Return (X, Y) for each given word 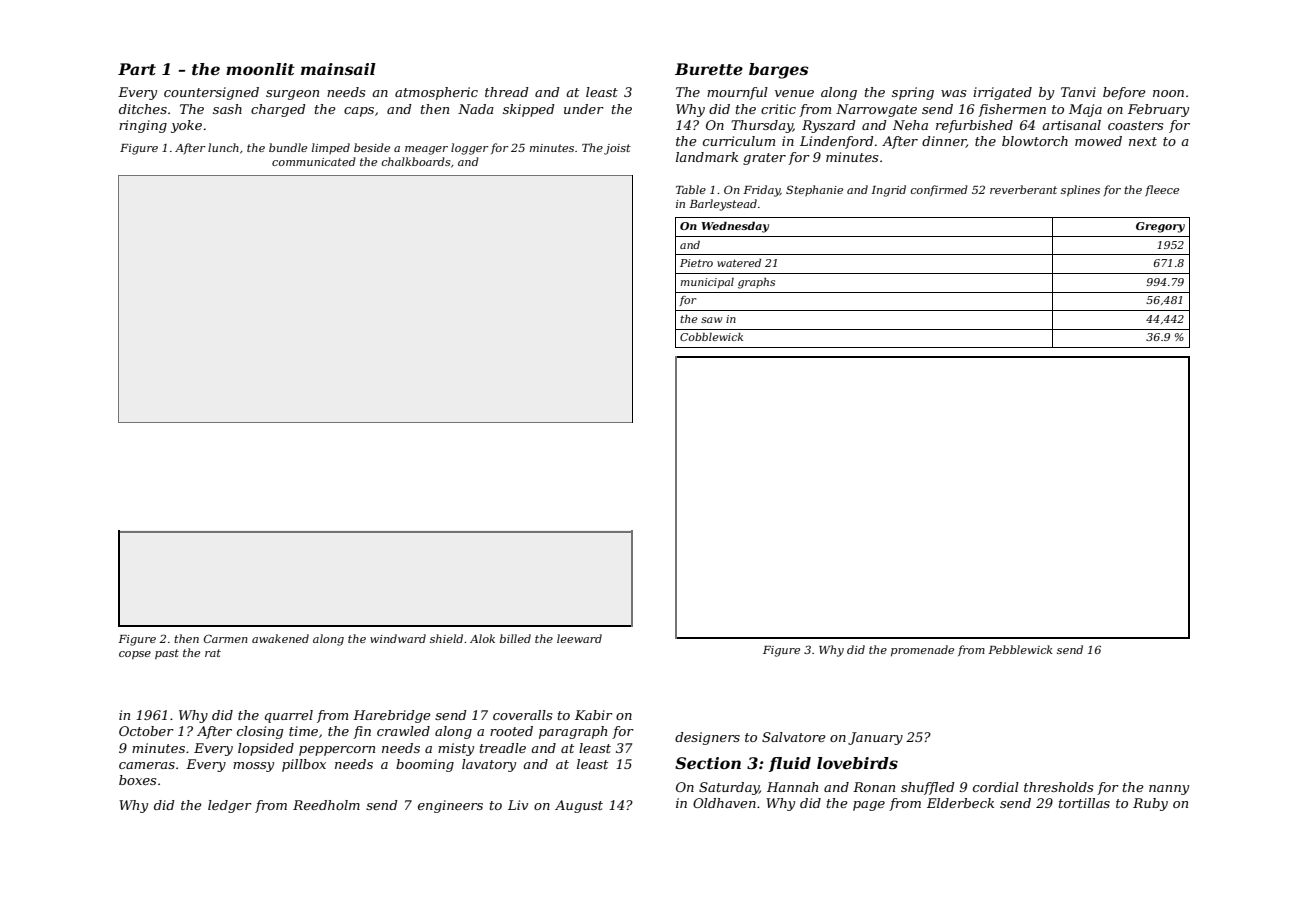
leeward (579, 638)
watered (739, 263)
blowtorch (1035, 141)
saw (711, 320)
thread (507, 92)
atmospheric (436, 93)
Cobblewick (711, 337)
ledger (230, 806)
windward (398, 638)
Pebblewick (1020, 649)
